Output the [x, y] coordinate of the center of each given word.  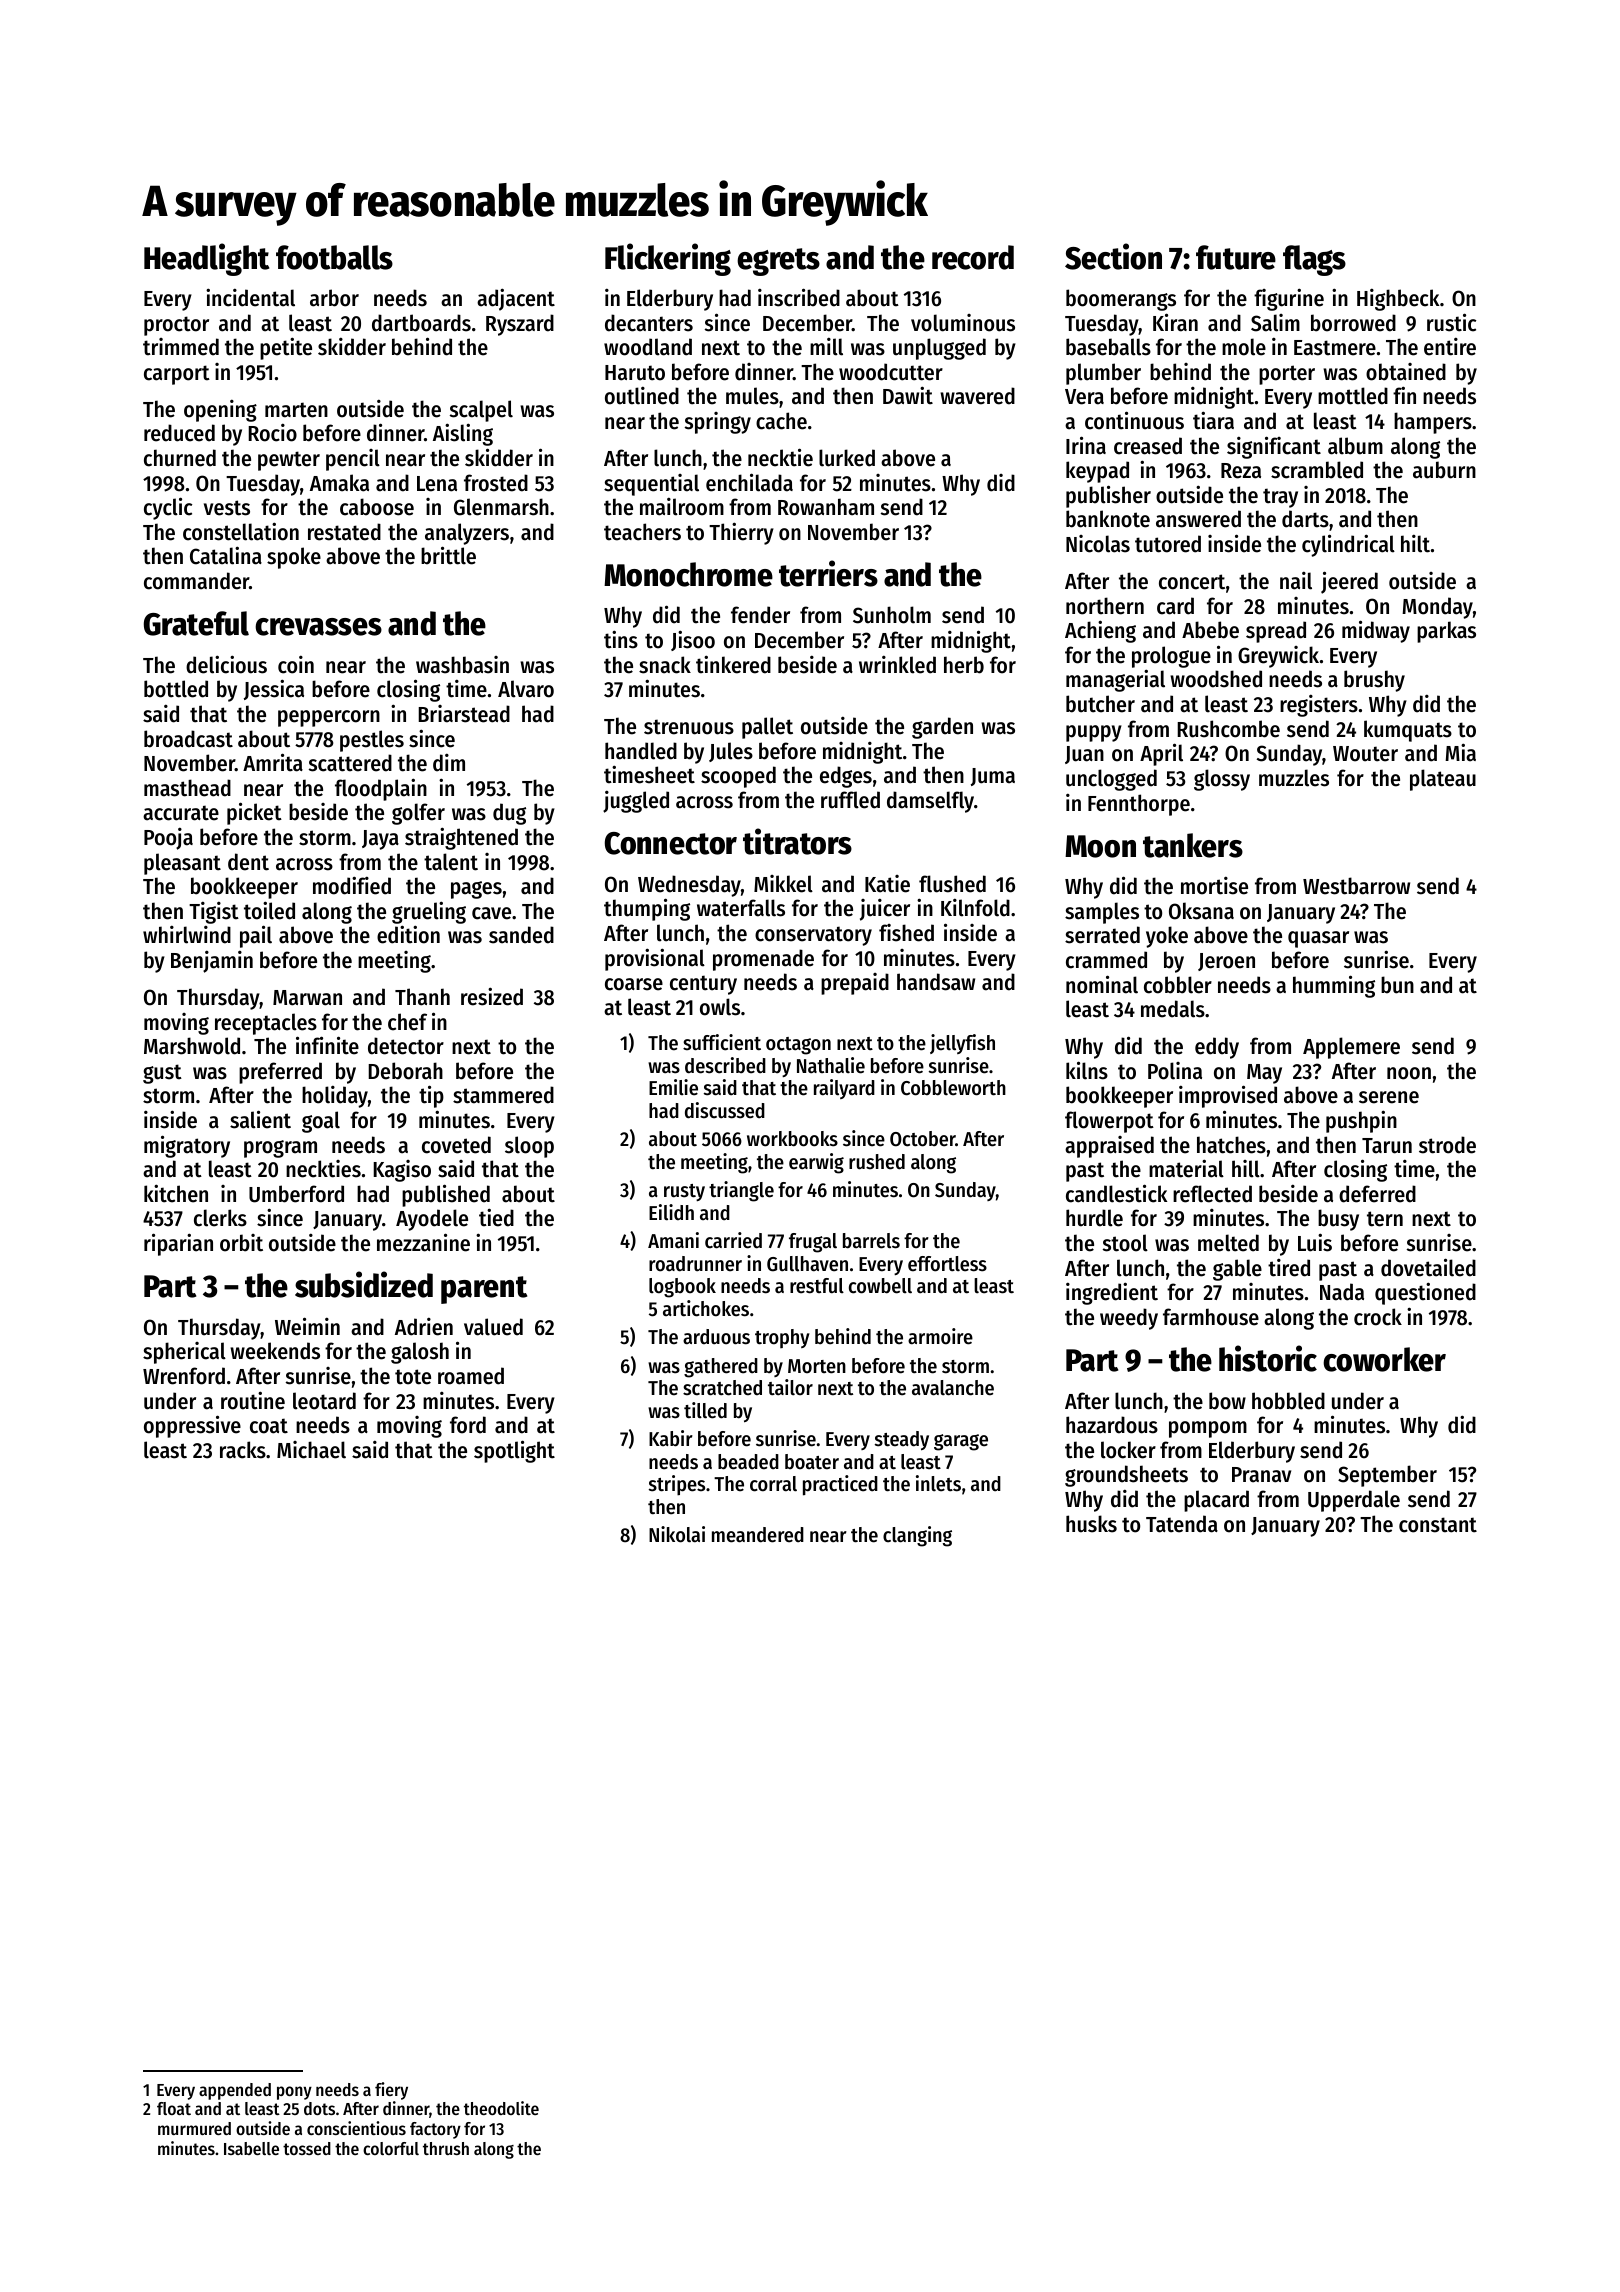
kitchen [176, 1193]
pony [294, 2093]
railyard [844, 1089]
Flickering [668, 259]
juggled [636, 801]
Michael [311, 1450]
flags [1314, 260]
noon [1409, 1073]
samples [1102, 913]
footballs [334, 257]
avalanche [953, 1388]
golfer [418, 814]
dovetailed [1428, 1267]
